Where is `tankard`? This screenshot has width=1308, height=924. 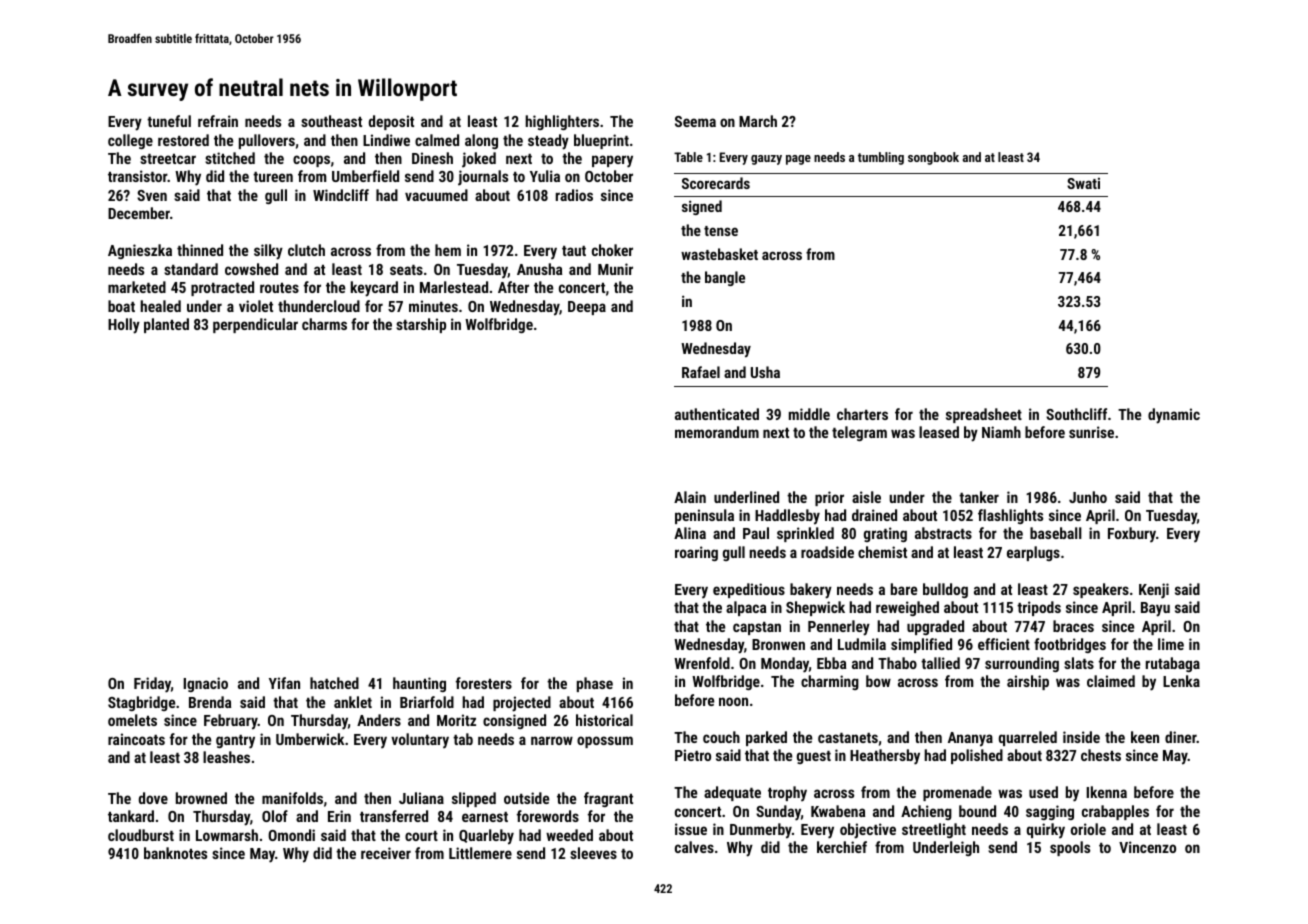 tankard is located at coordinates (131, 816).
